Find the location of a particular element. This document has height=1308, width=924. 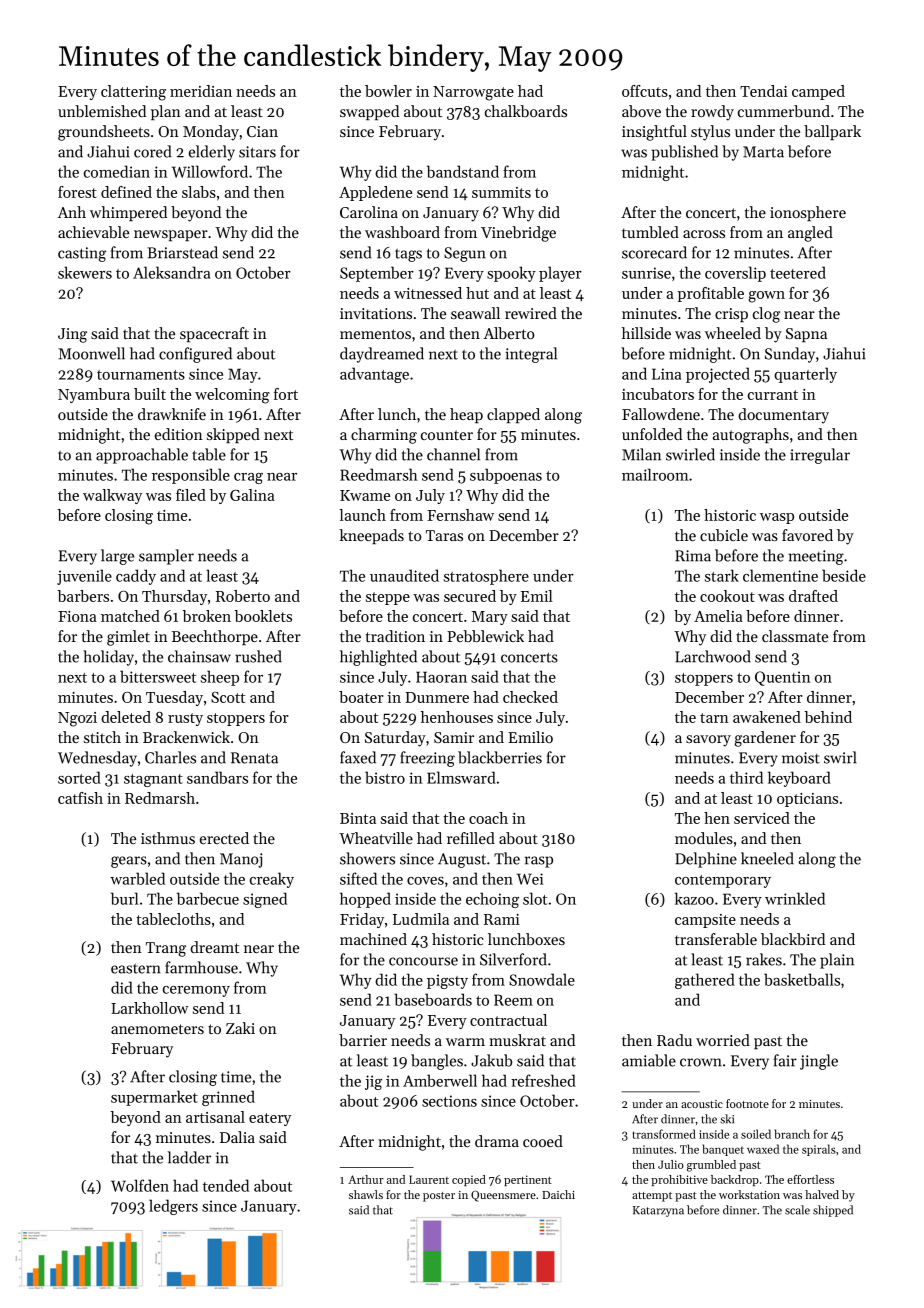

barbecue is located at coordinates (208, 898).
